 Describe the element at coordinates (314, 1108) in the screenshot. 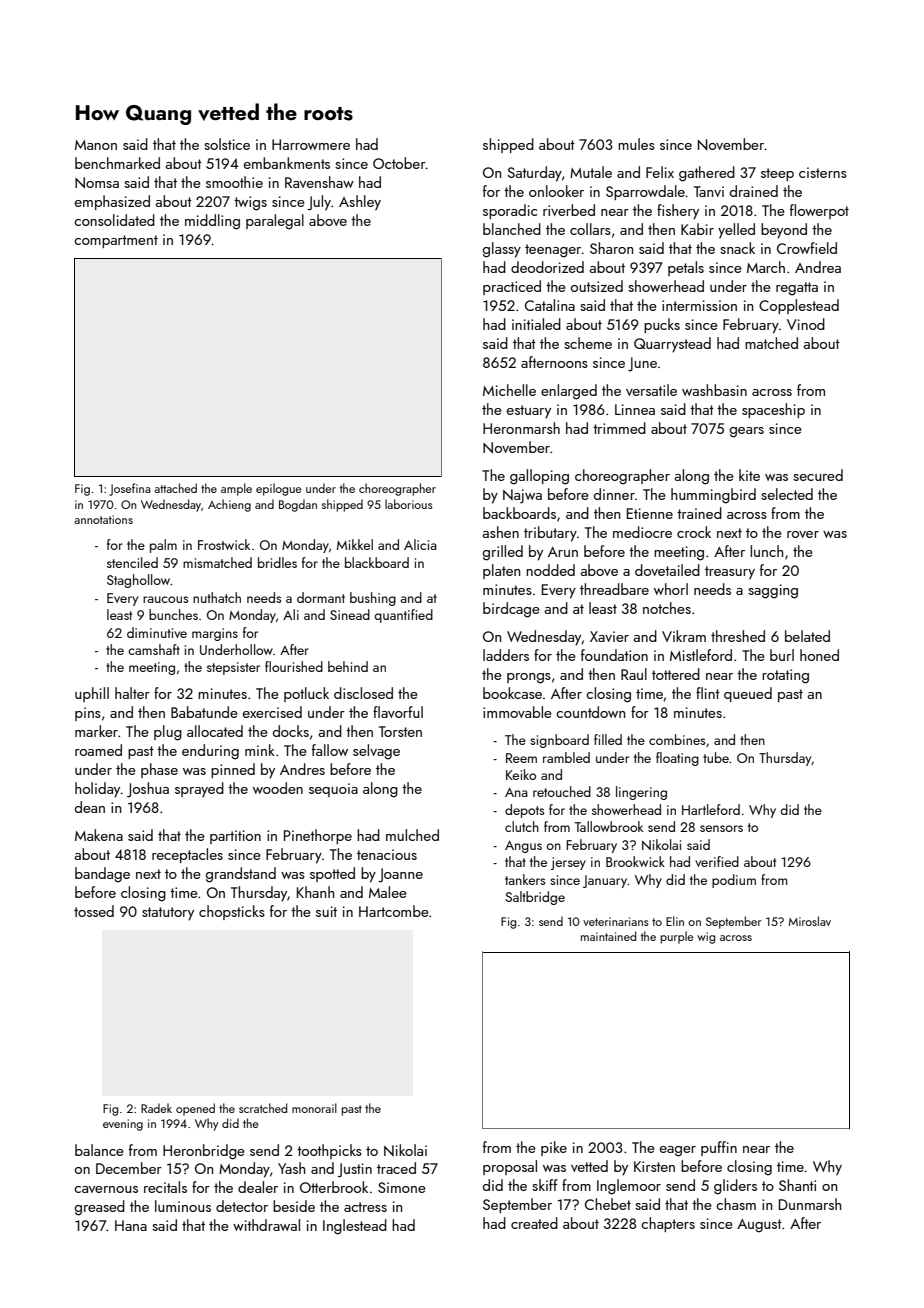

I see `monorail` at that location.
